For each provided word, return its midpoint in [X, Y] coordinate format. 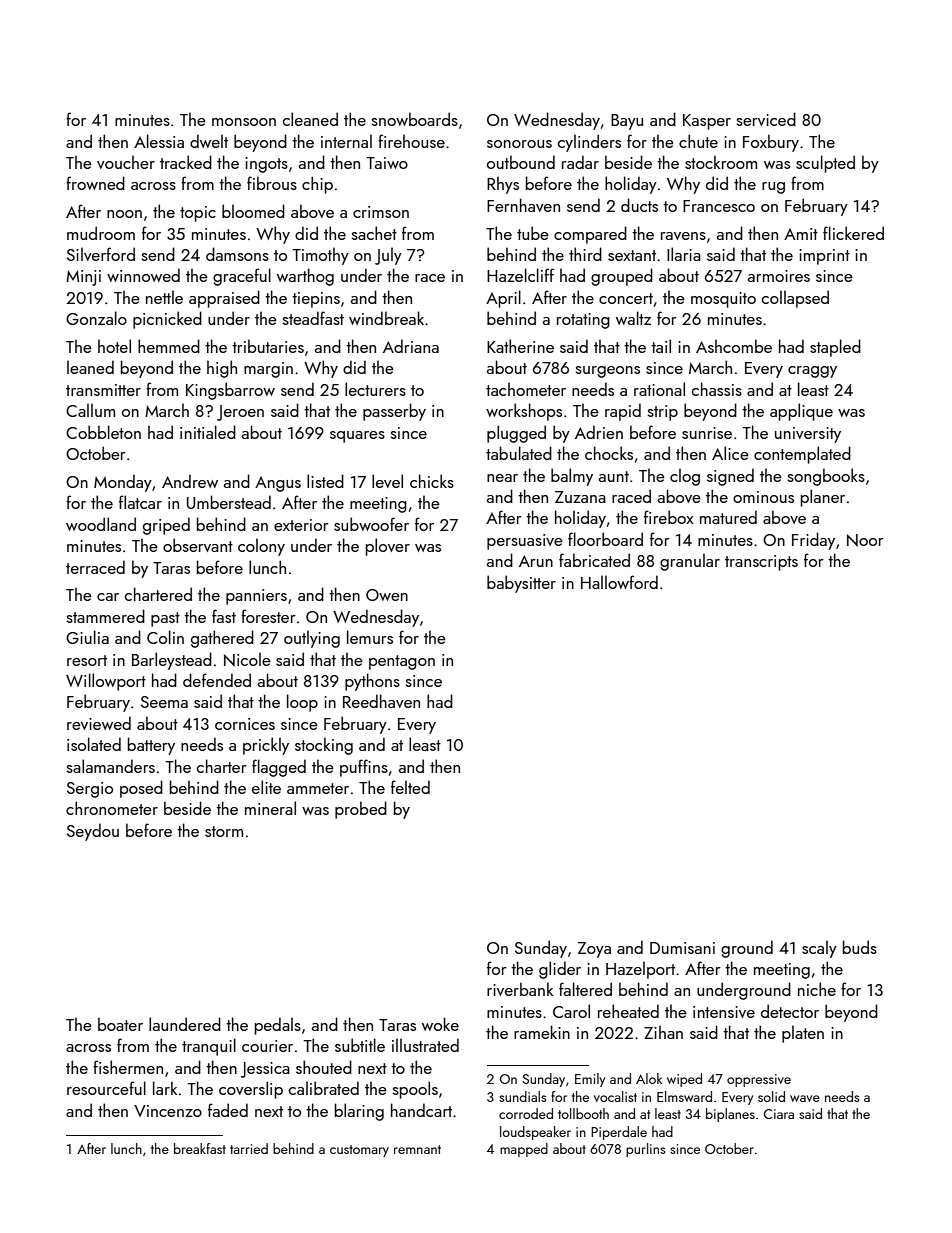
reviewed [99, 723]
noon [124, 214]
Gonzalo [96, 318]
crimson [381, 212]
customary [359, 1151]
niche [817, 989]
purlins [646, 1150]
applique [801, 412]
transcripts [761, 563]
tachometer [526, 389]
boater [120, 1024]
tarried [249, 1148]
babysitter [521, 584]
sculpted [825, 164]
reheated [628, 1011]
